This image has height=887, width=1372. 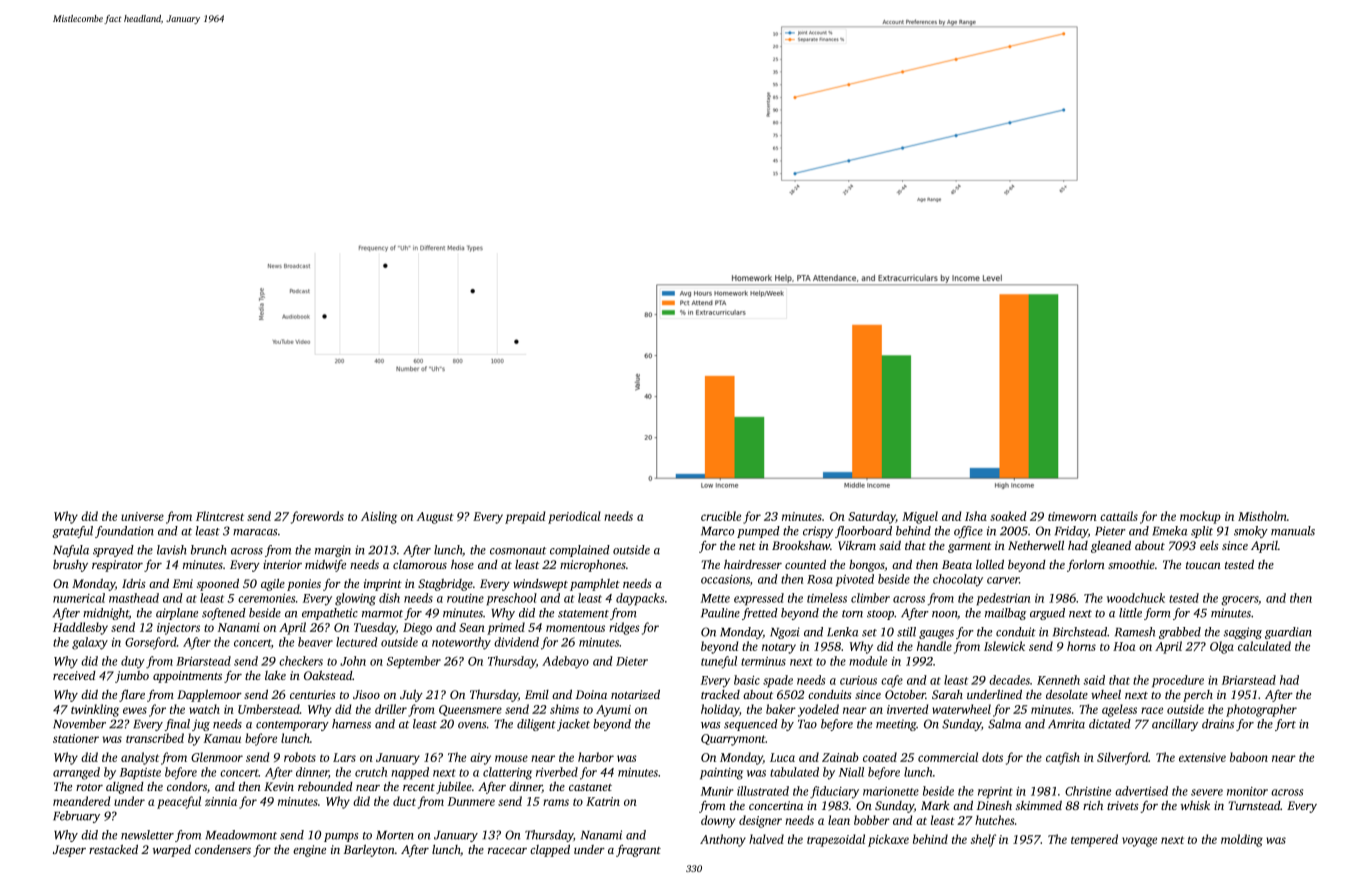 I want to click on rams, so click(x=556, y=802).
